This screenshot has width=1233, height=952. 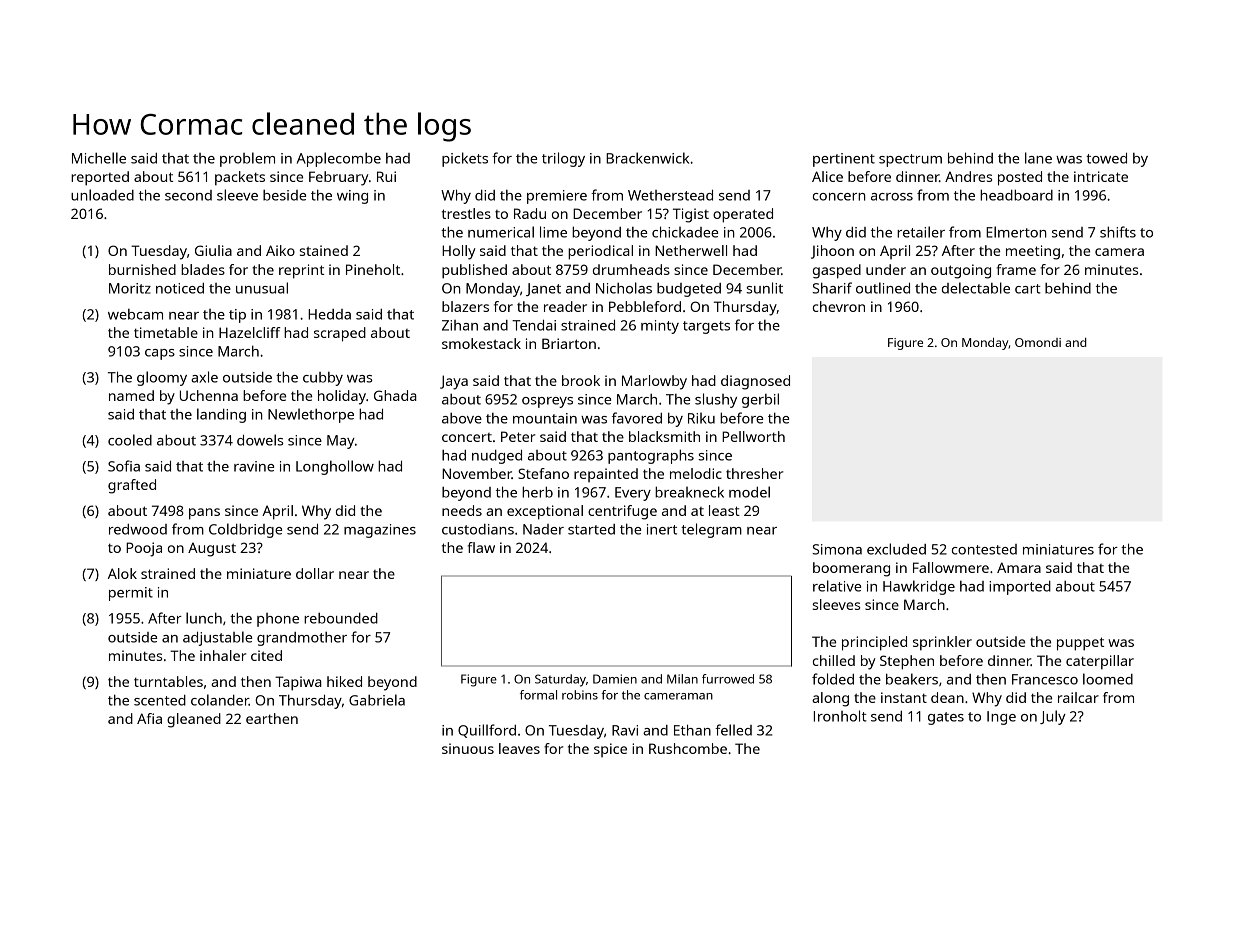 I want to click on gleaned, so click(x=194, y=720).
